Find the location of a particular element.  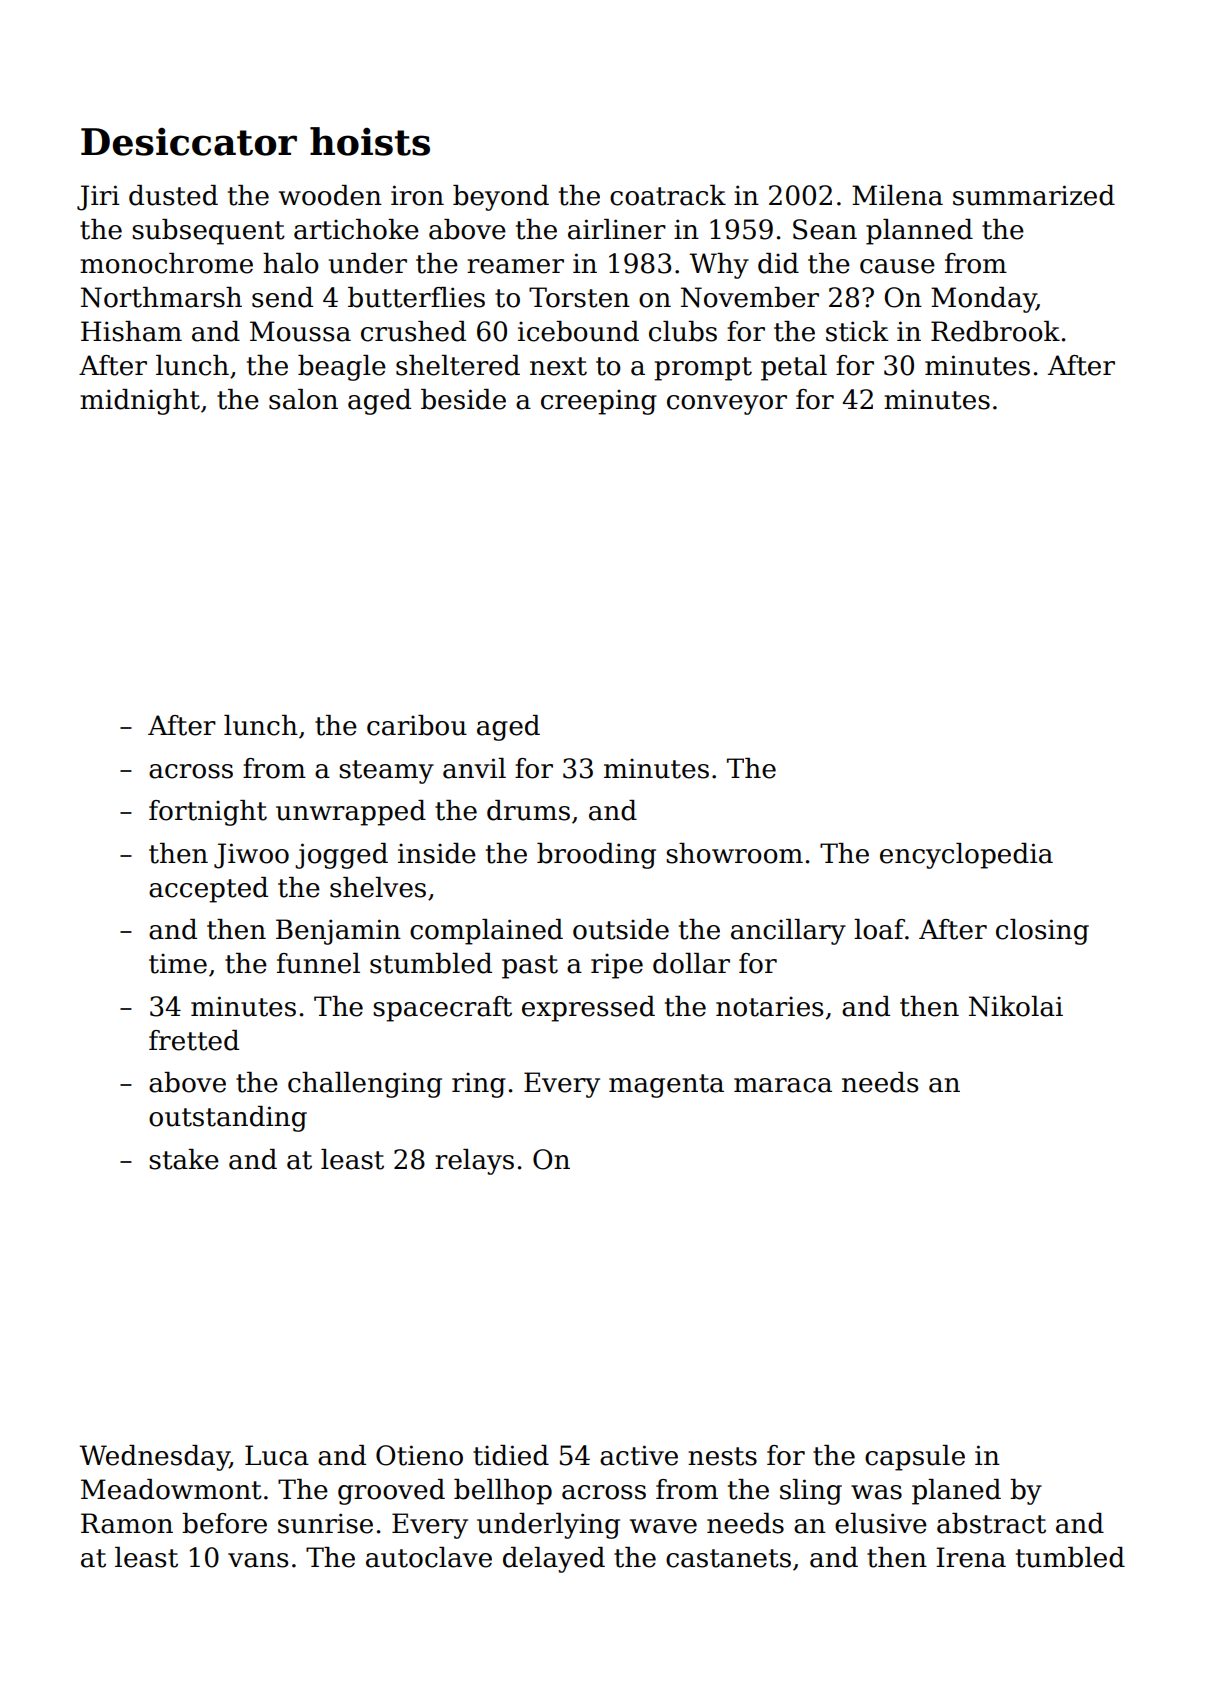

airliner is located at coordinates (617, 229).
